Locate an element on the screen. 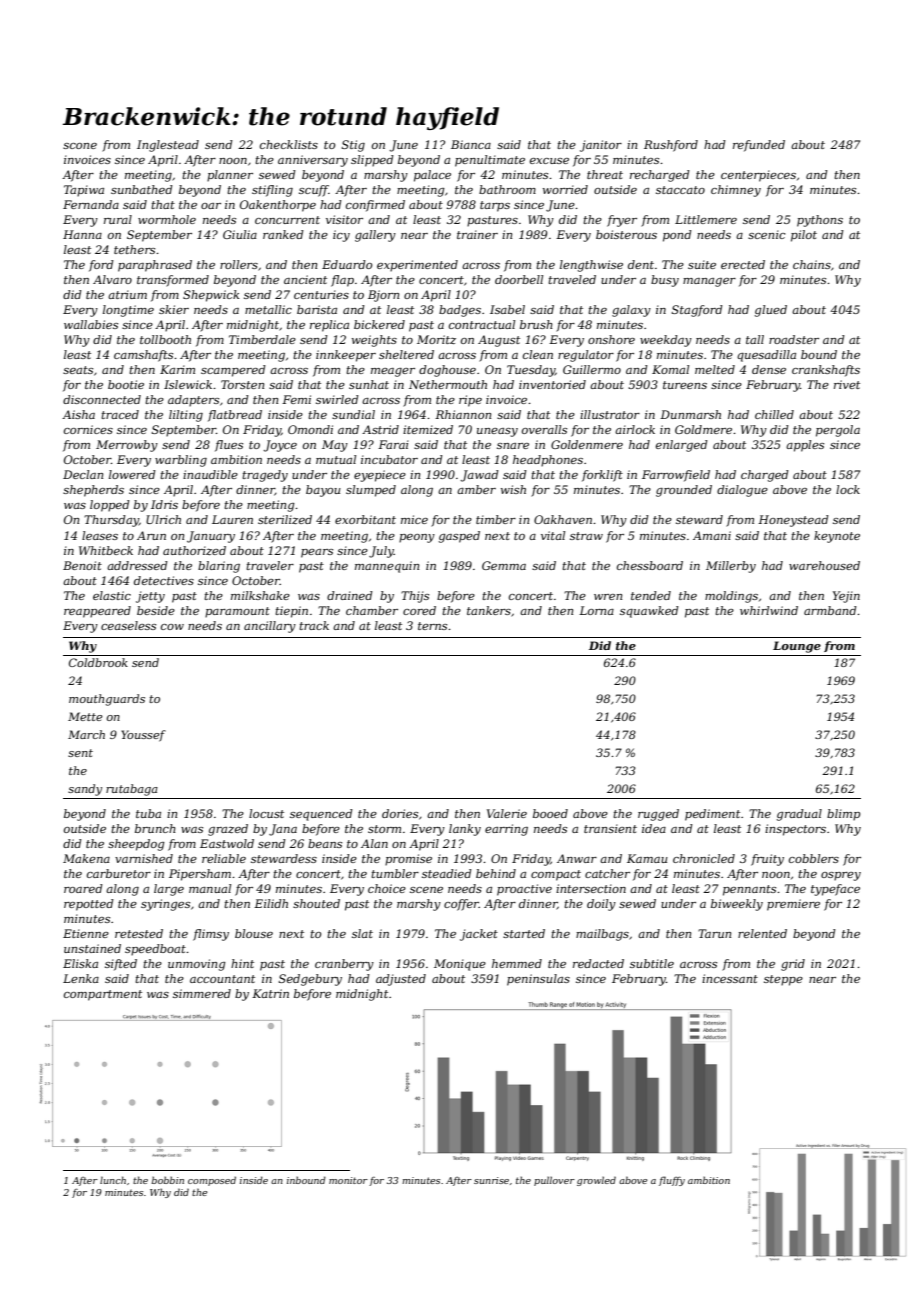 The width and height of the screenshot is (924, 1308). sunrise is located at coordinates (491, 1180).
